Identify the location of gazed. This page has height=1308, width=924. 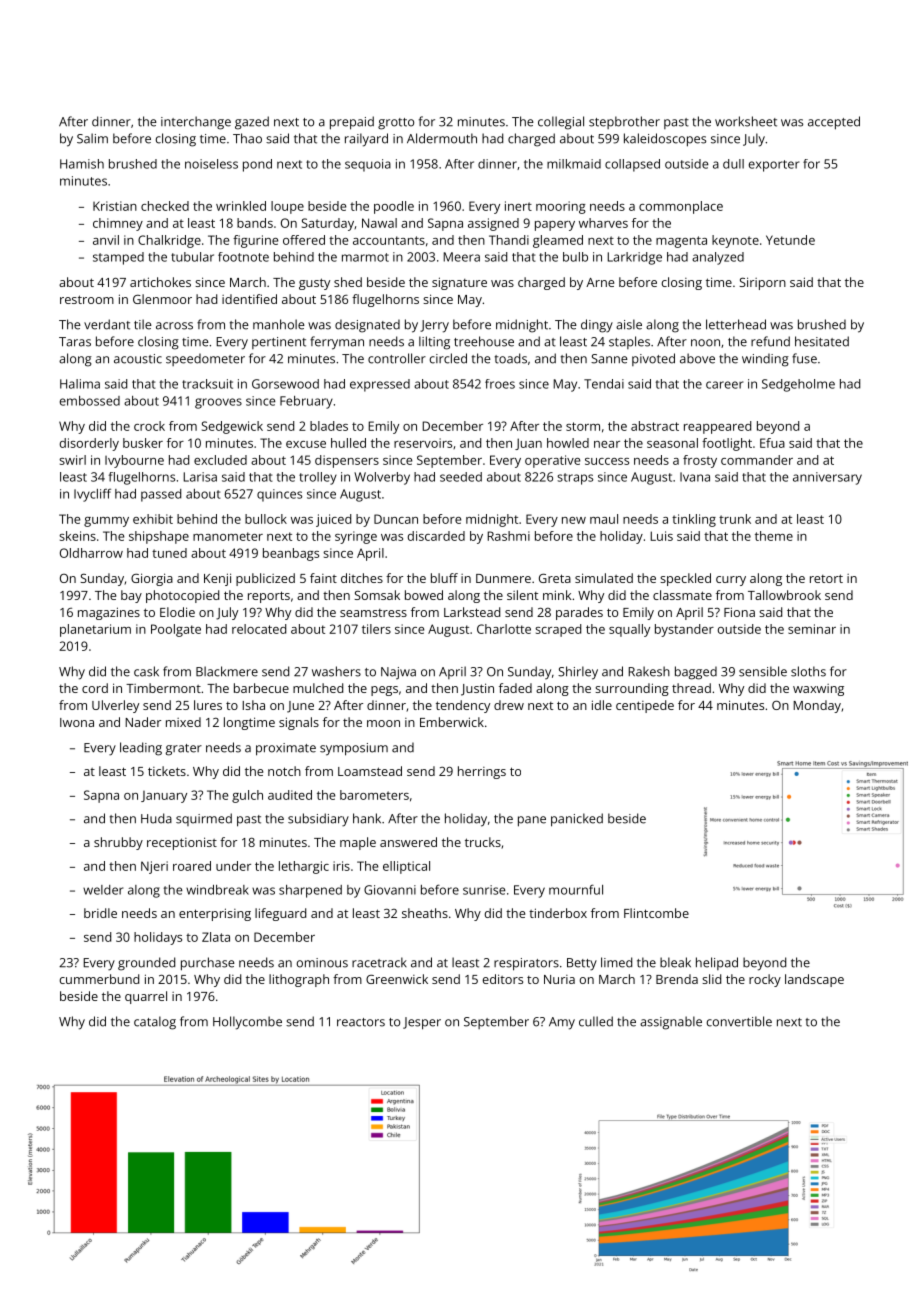
(252, 123).
